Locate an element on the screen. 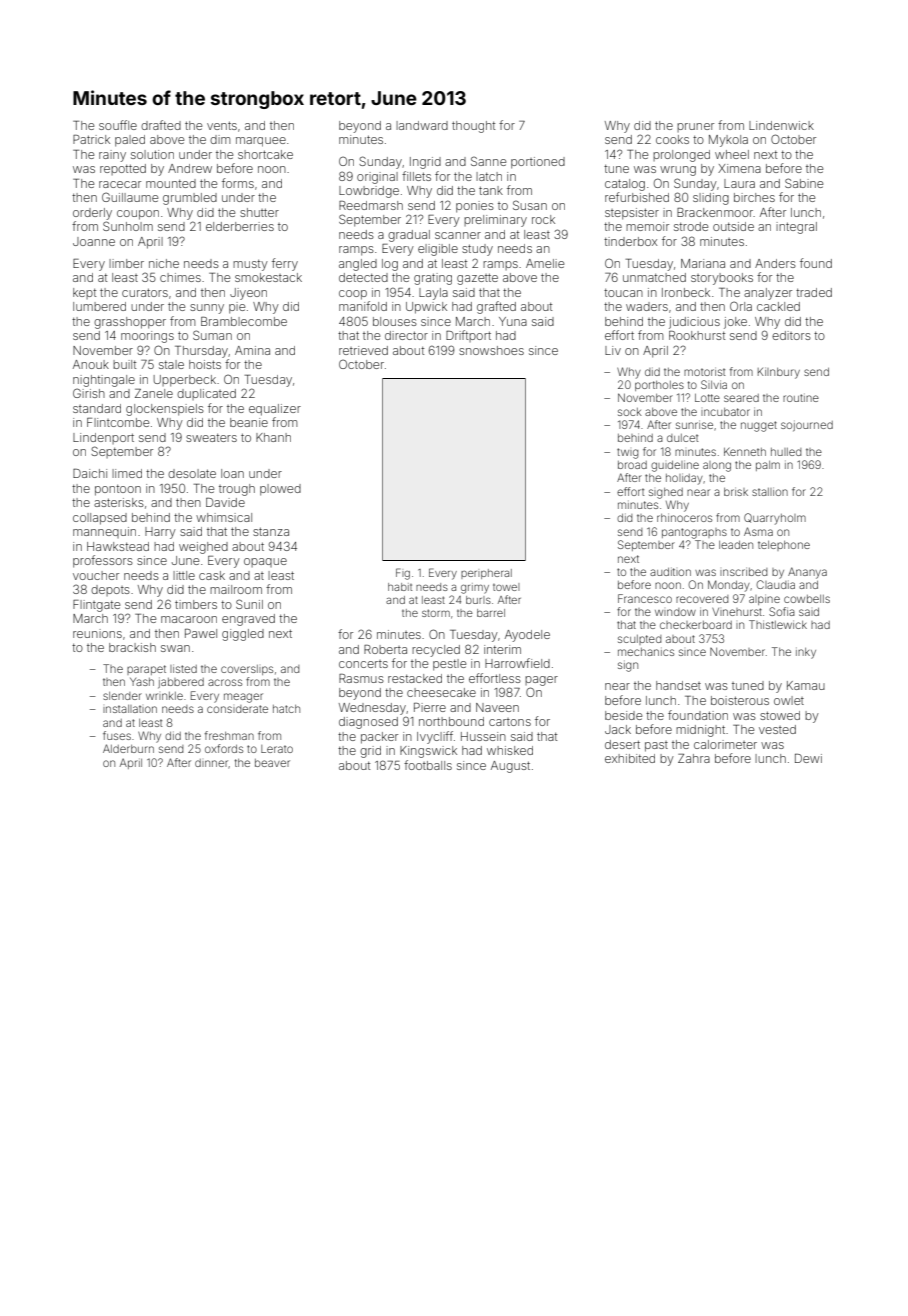  gazette is located at coordinates (477, 279).
